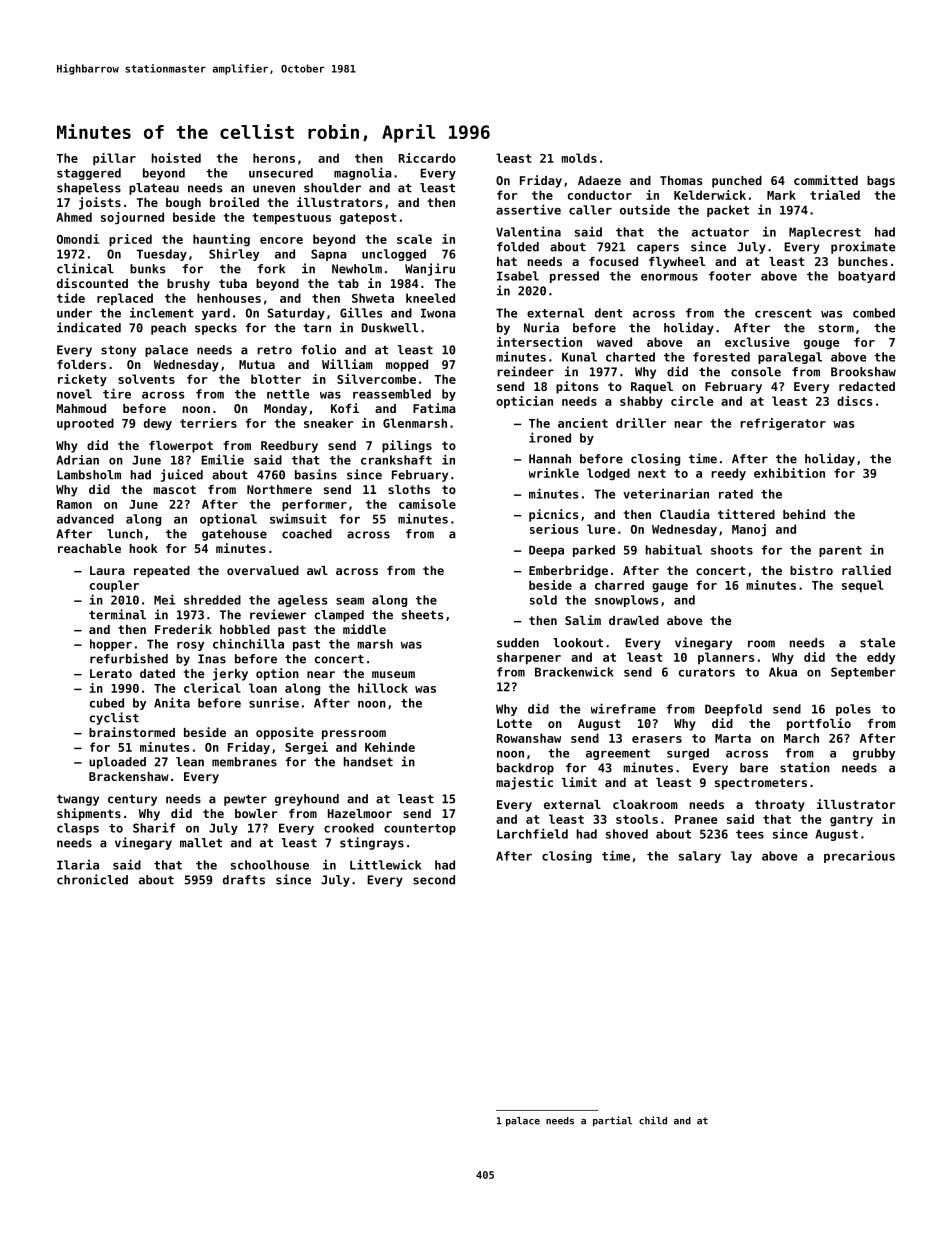 The height and width of the screenshot is (1233, 952). I want to click on partial, so click(612, 1121).
